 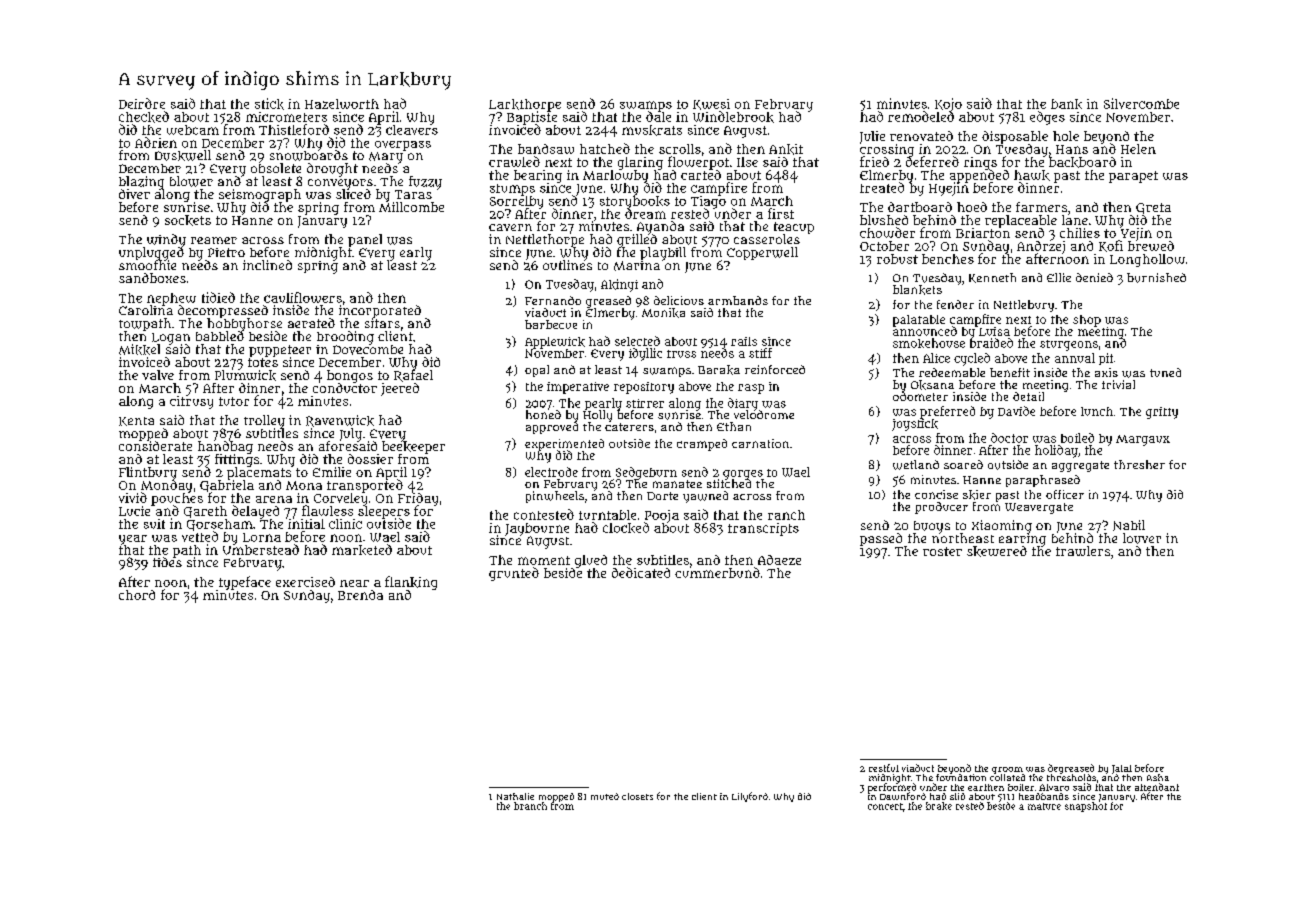 What do you see at coordinates (939, 806) in the page?
I see `brake` at bounding box center [939, 806].
